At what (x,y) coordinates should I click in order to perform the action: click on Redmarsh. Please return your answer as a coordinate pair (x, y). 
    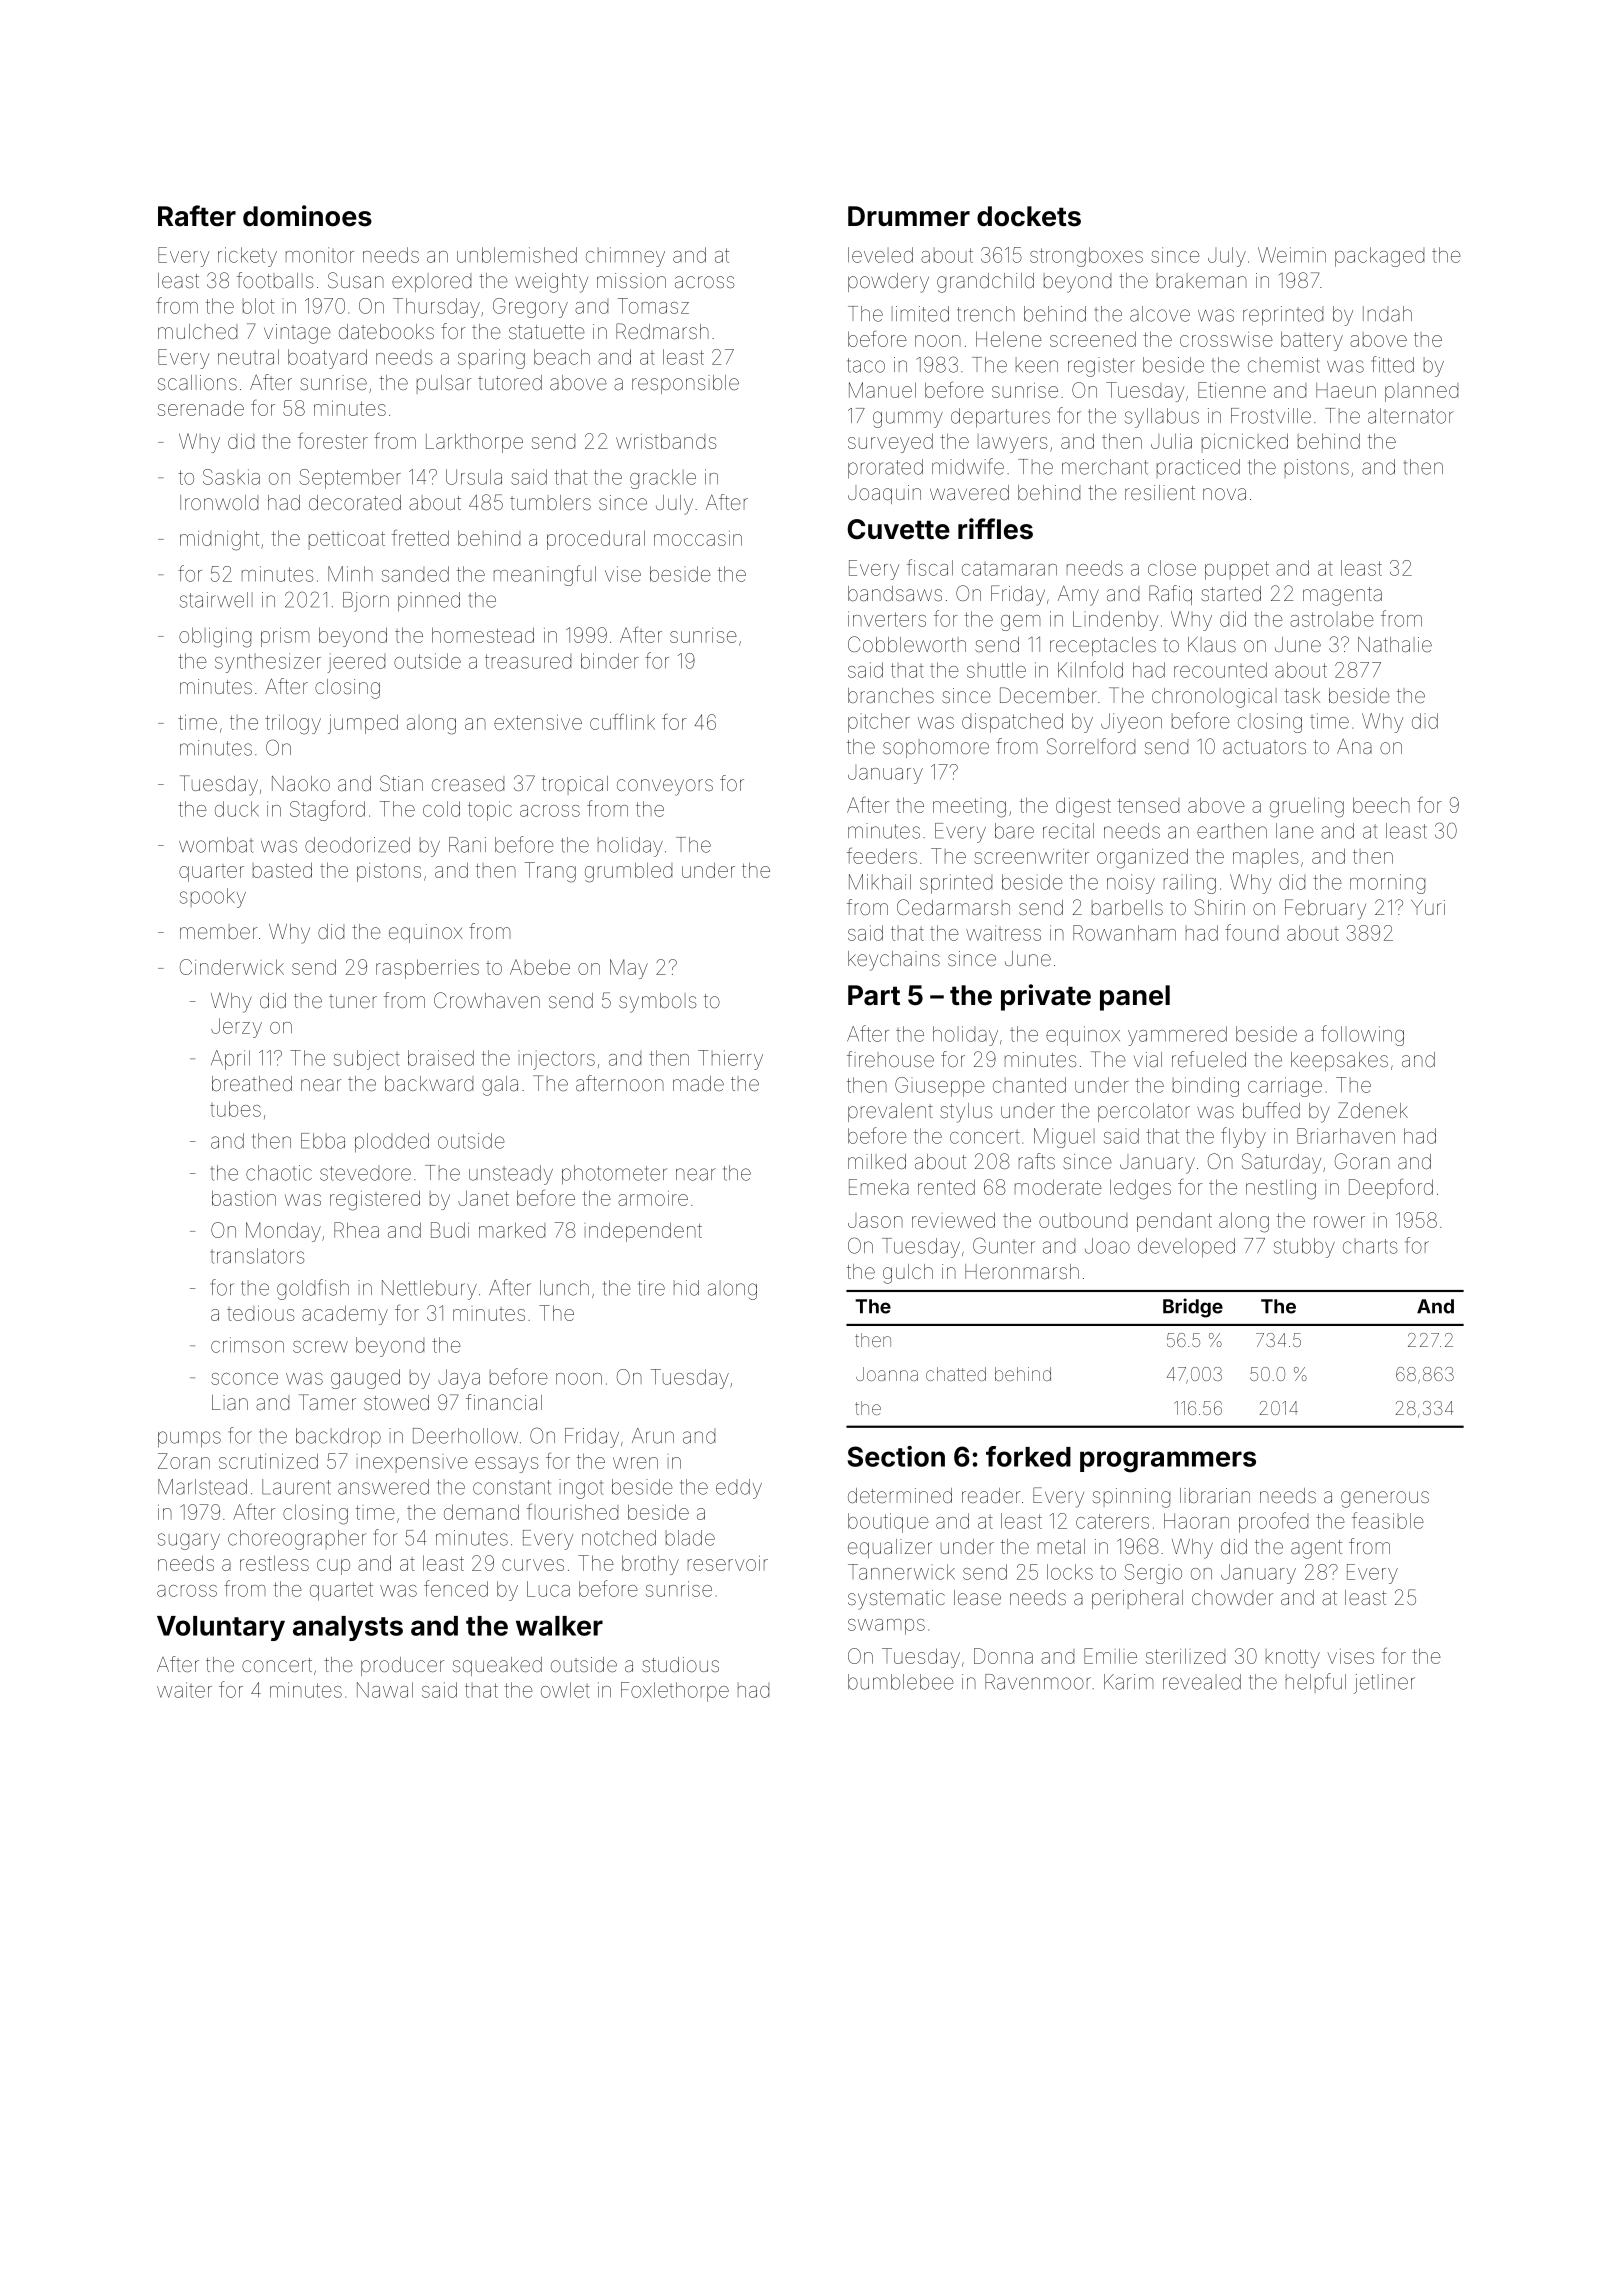
    Looking at the image, I should click on (662, 331).
